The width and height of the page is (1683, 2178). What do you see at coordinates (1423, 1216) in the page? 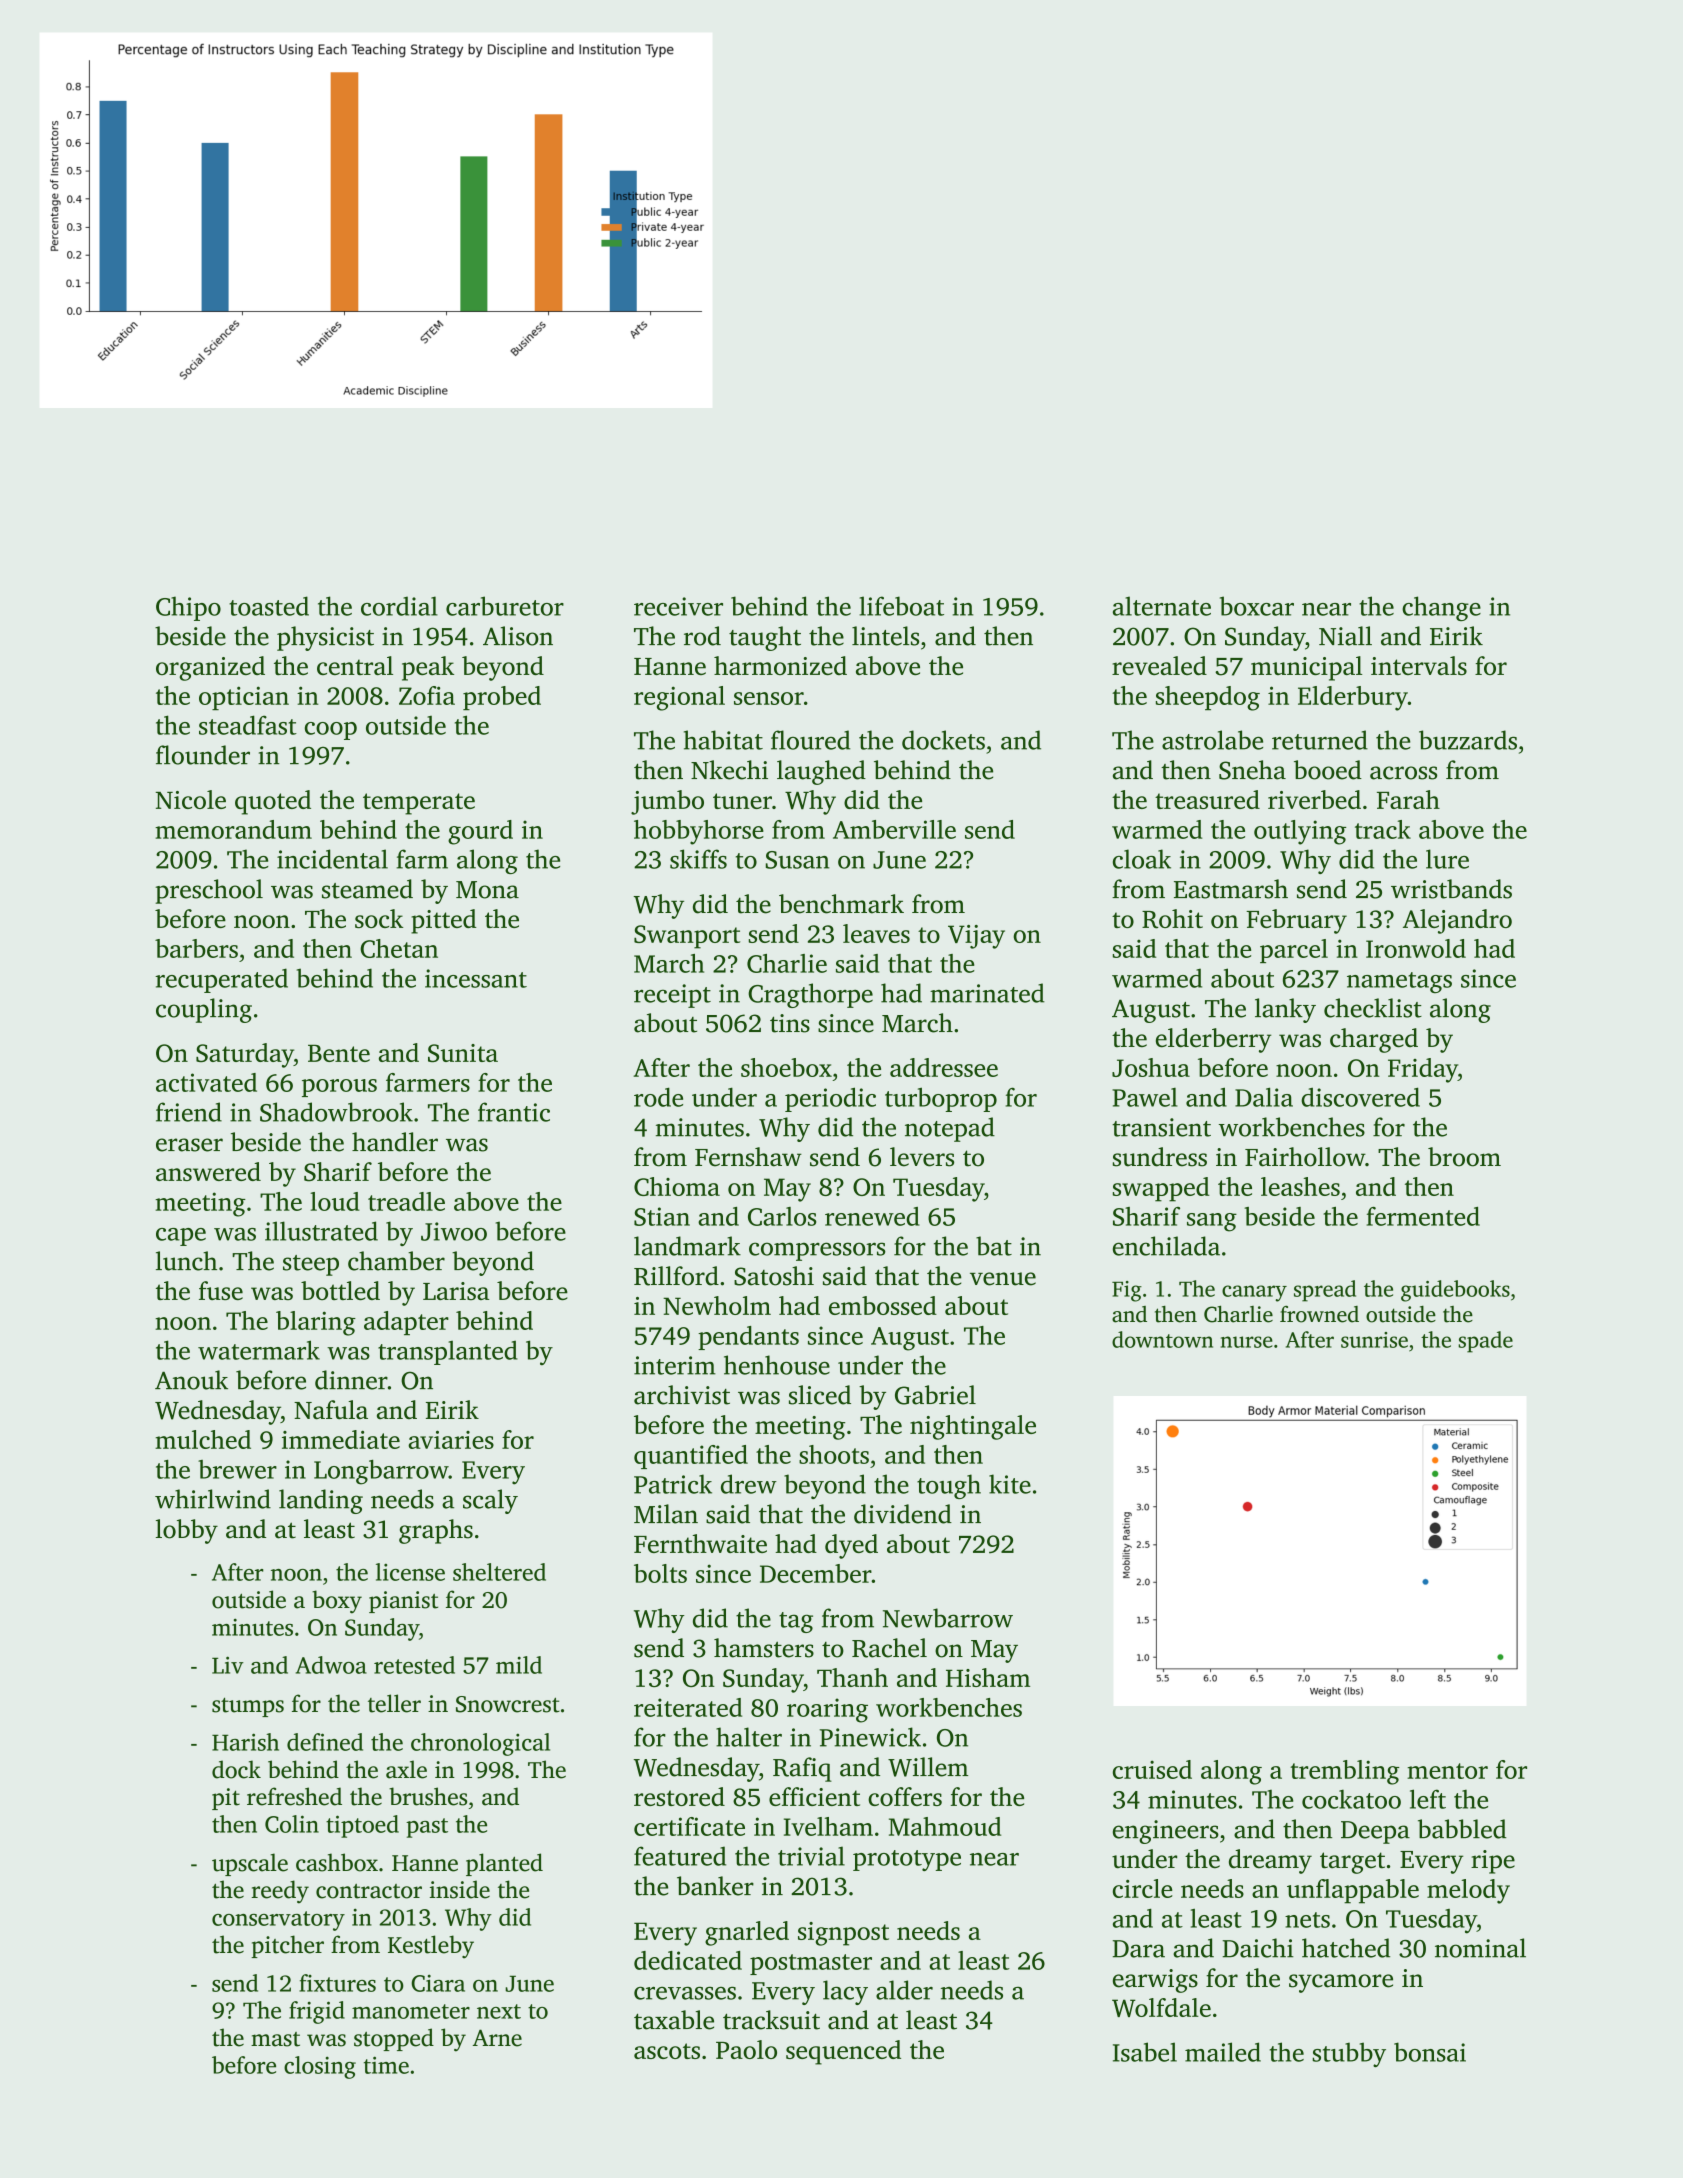
I see `fermented` at bounding box center [1423, 1216].
